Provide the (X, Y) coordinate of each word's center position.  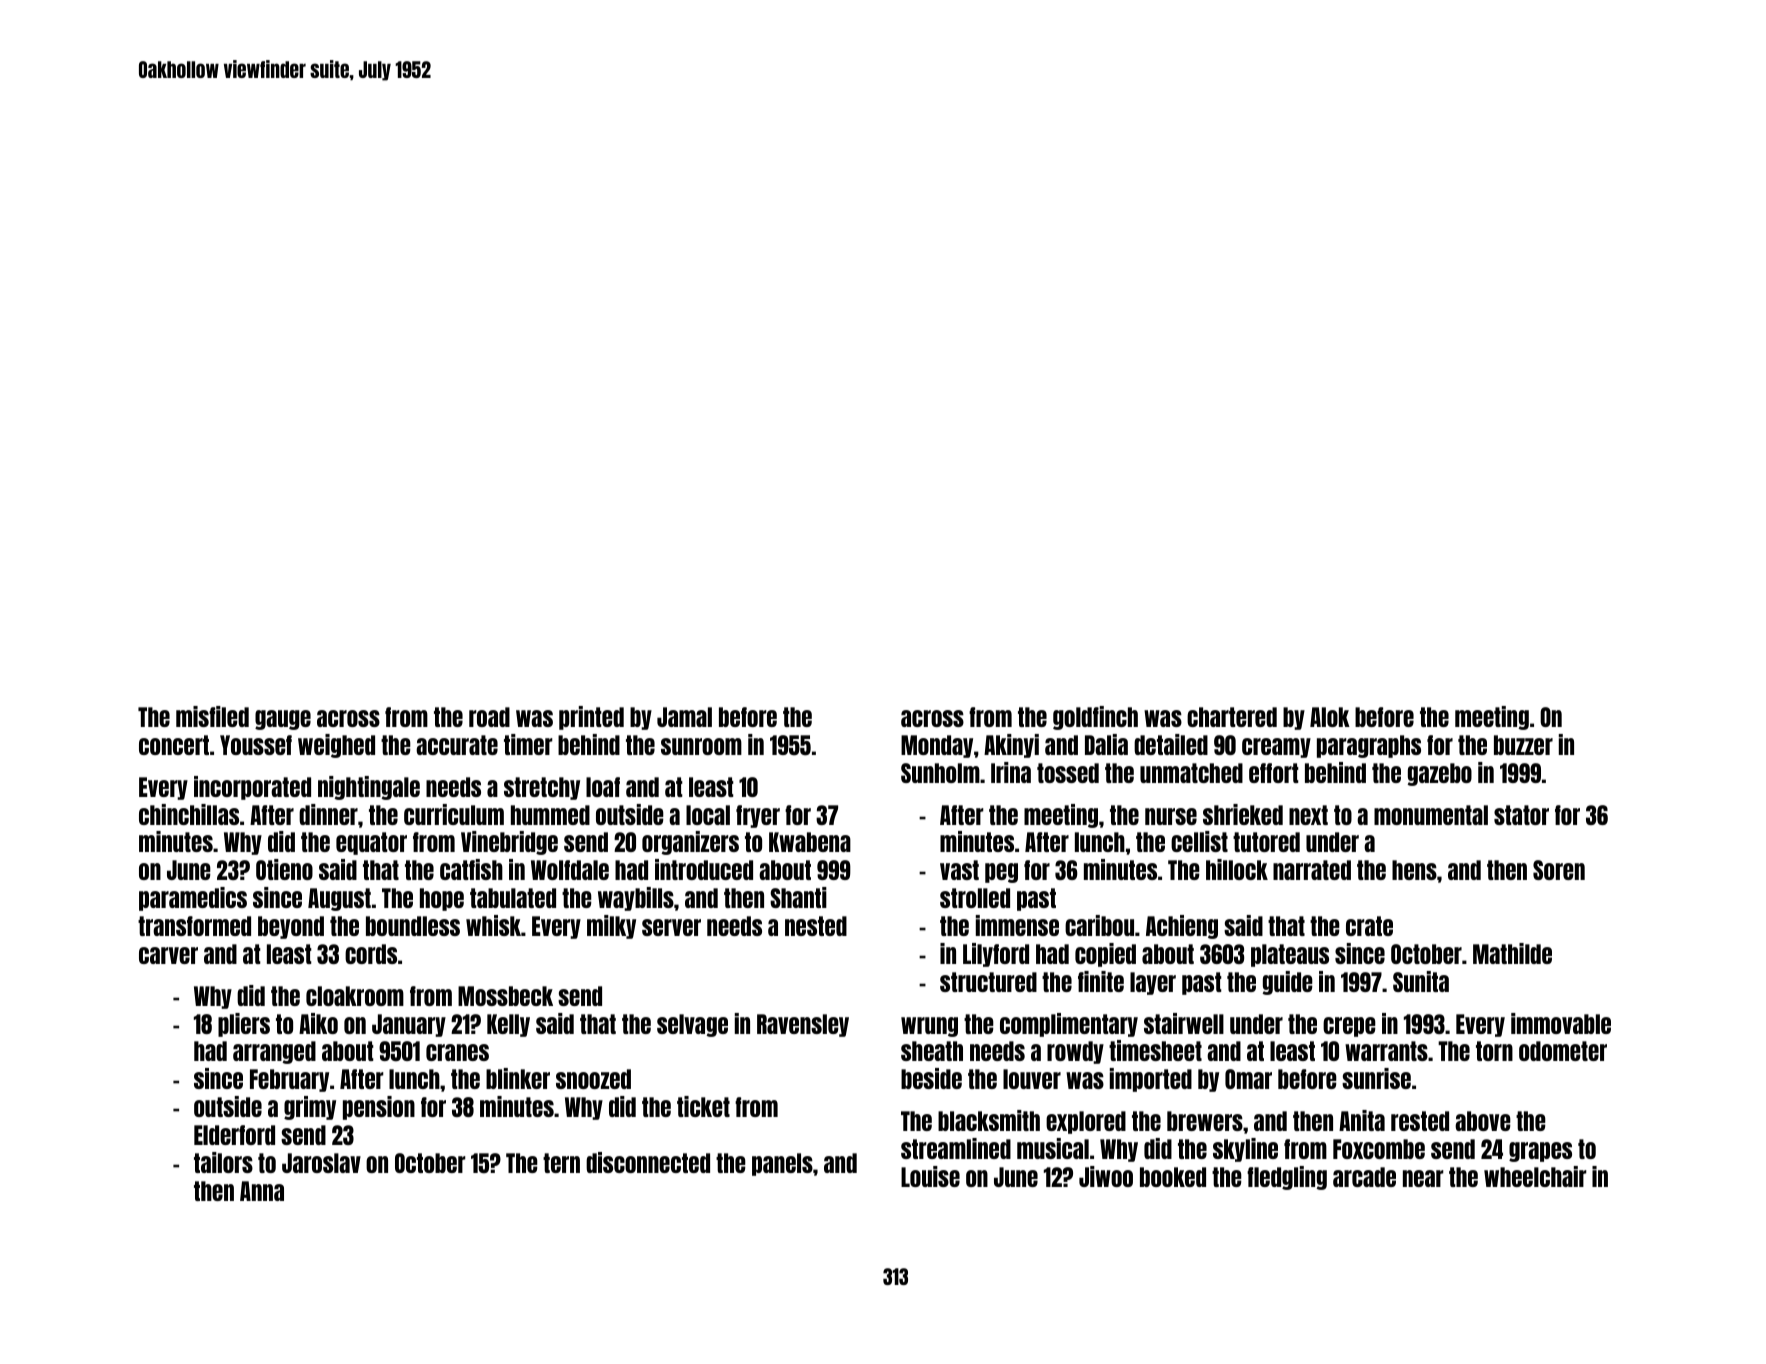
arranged (274, 1052)
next (1308, 815)
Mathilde (1512, 953)
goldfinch (1095, 718)
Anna (262, 1191)
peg (1001, 873)
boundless (413, 926)
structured (988, 982)
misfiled (212, 716)
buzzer (1523, 745)
